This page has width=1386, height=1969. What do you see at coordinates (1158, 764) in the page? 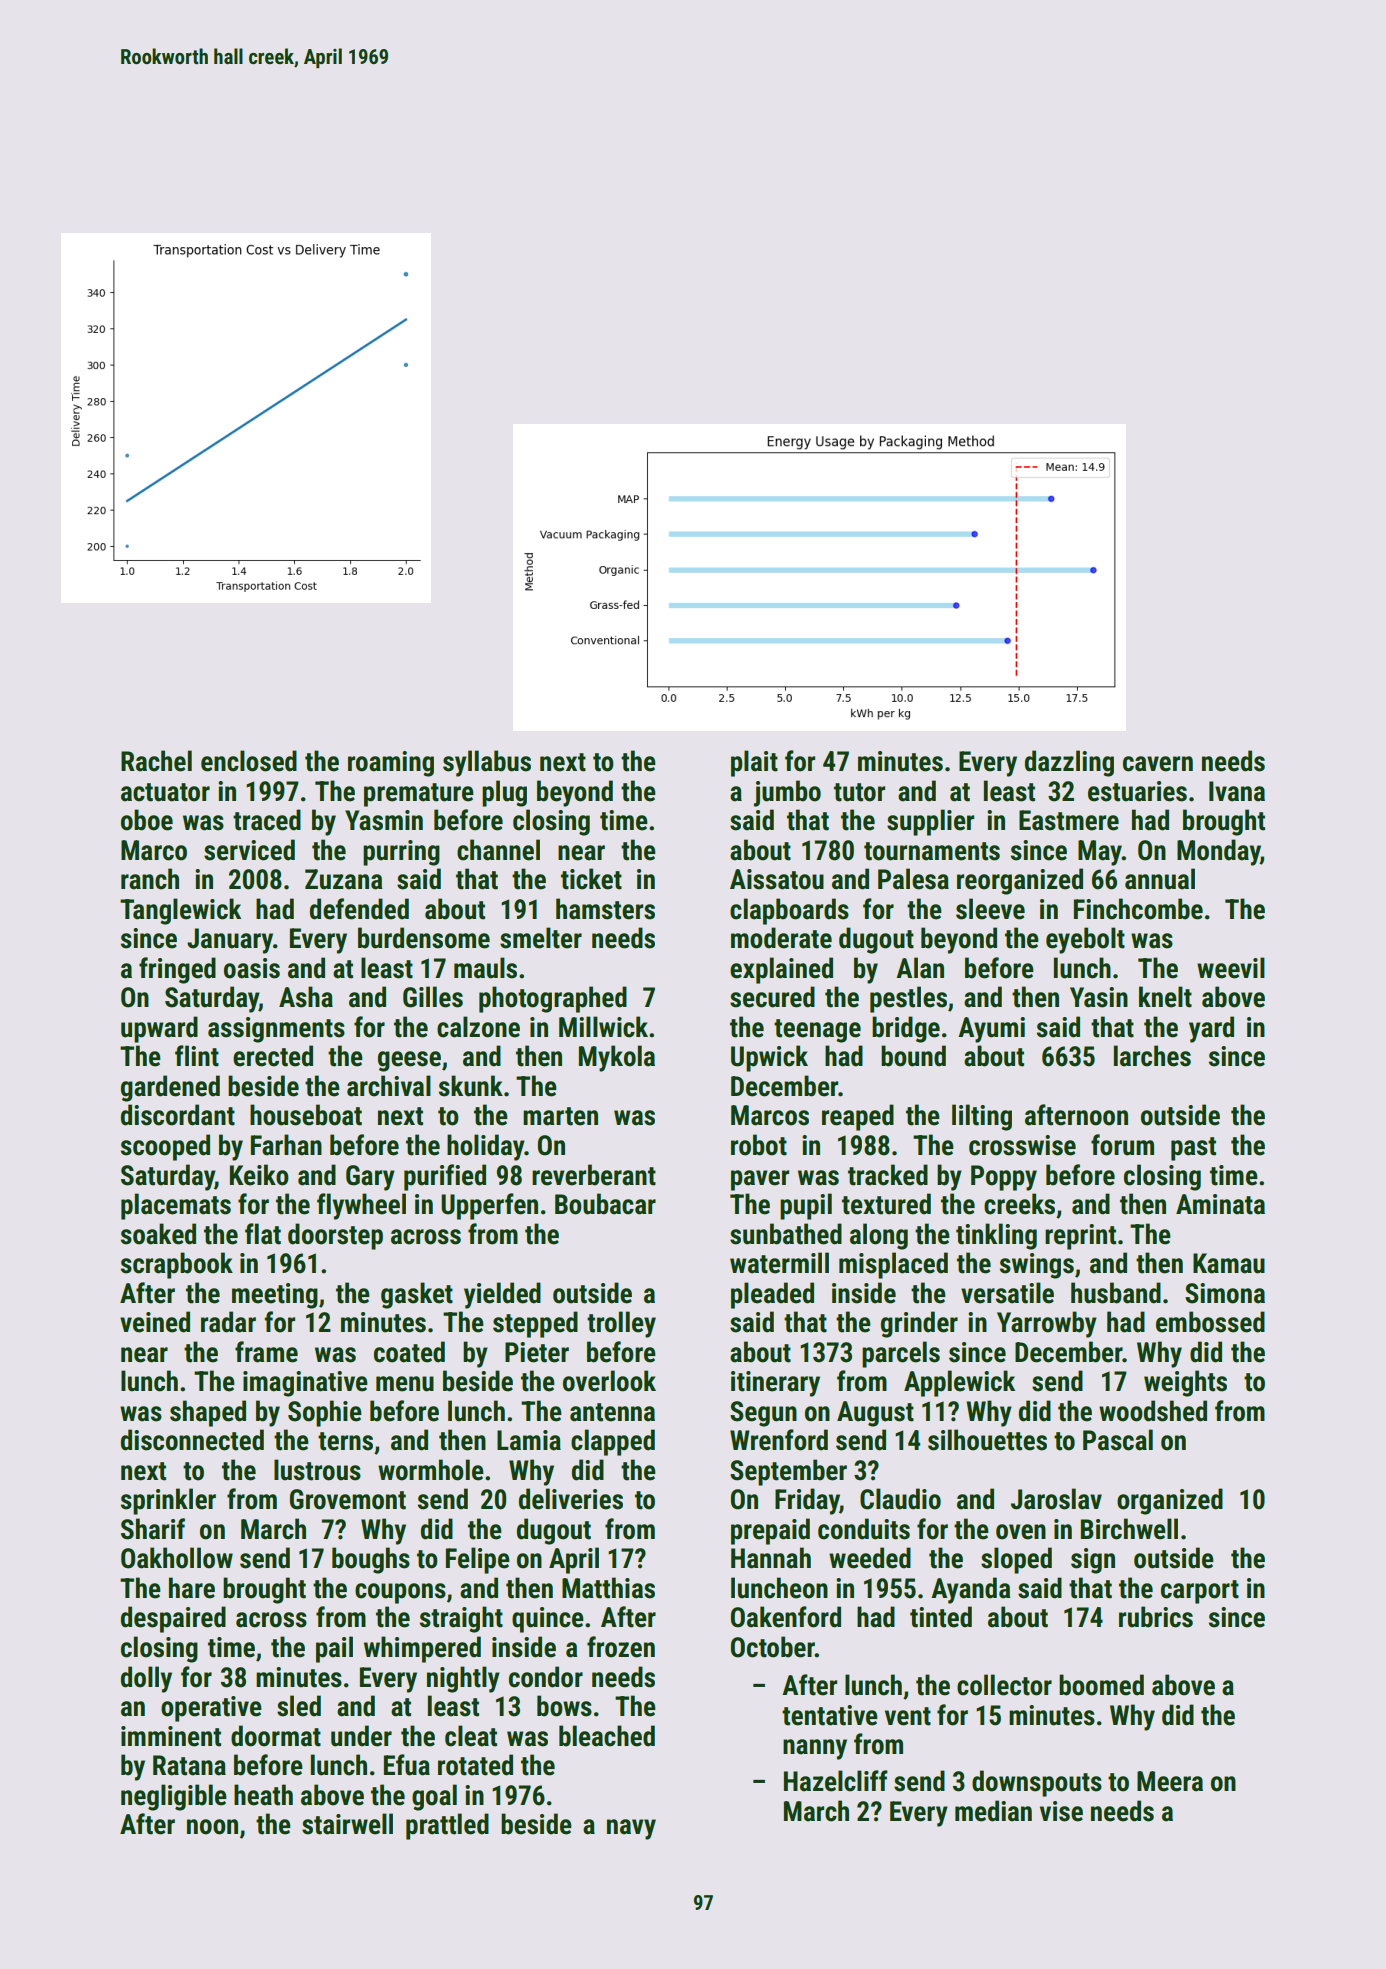
I see `cavern` at bounding box center [1158, 764].
